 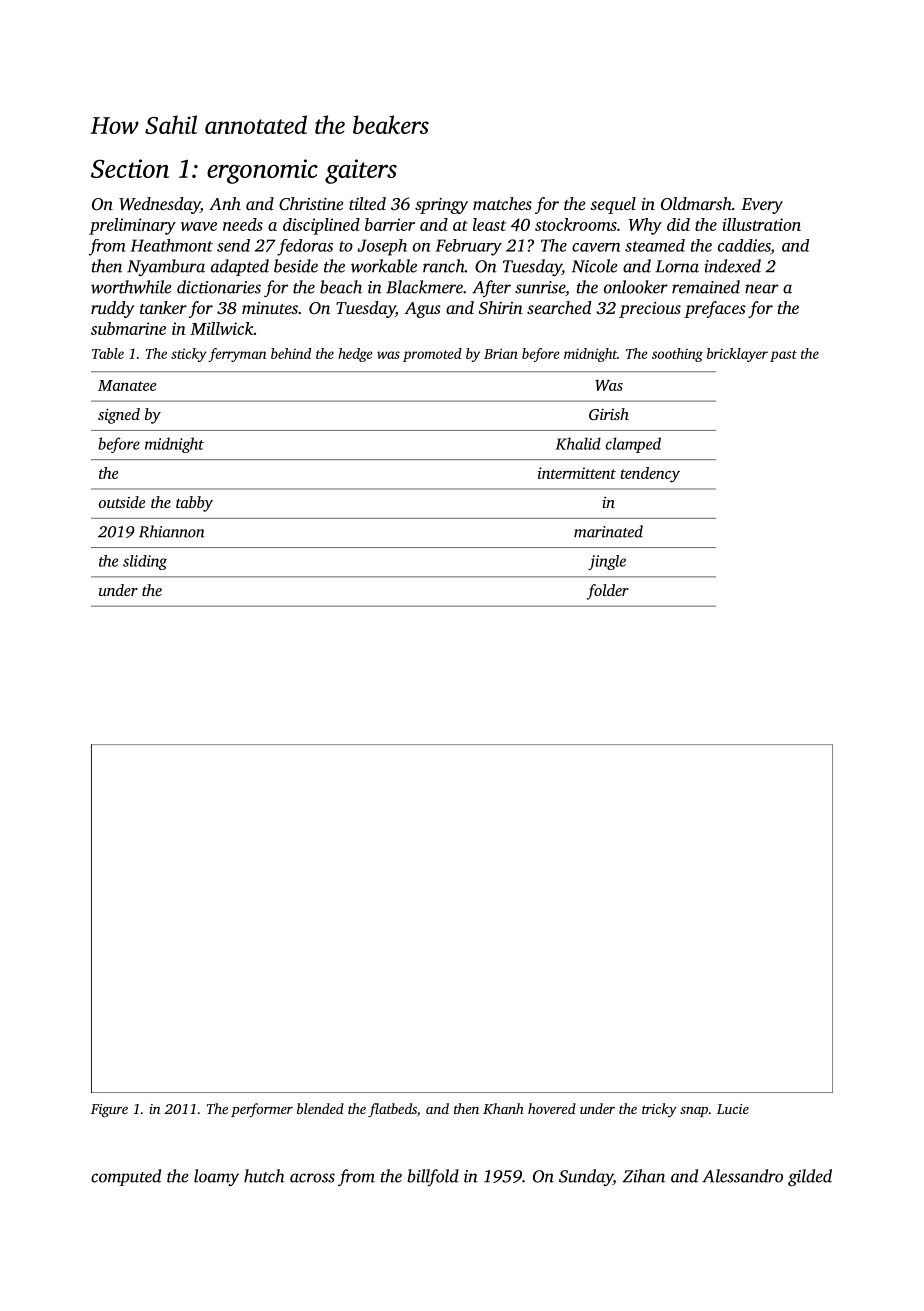 I want to click on ranch, so click(x=444, y=266).
